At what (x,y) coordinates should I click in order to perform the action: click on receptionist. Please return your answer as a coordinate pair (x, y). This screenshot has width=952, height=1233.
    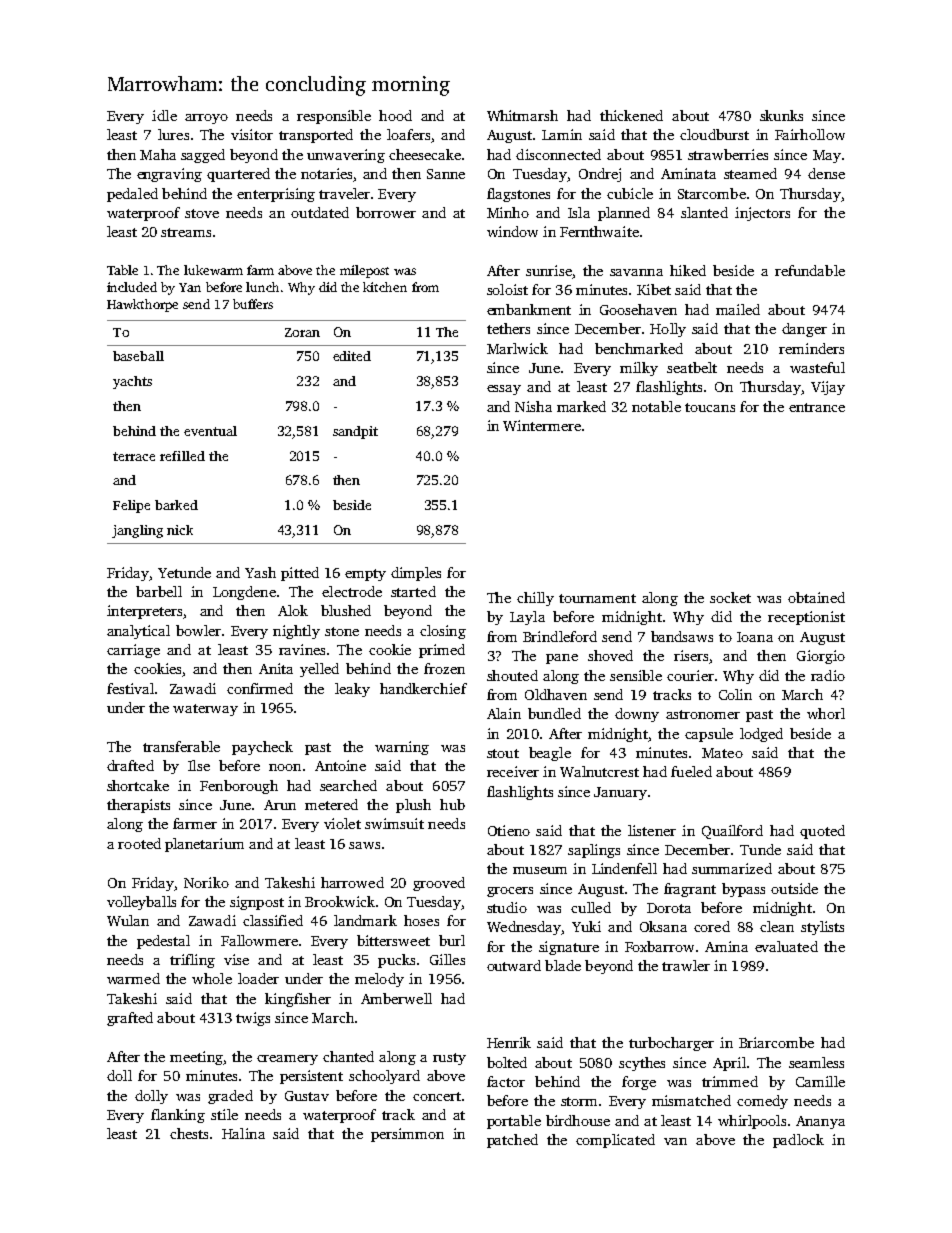
    Looking at the image, I should click on (806, 618).
